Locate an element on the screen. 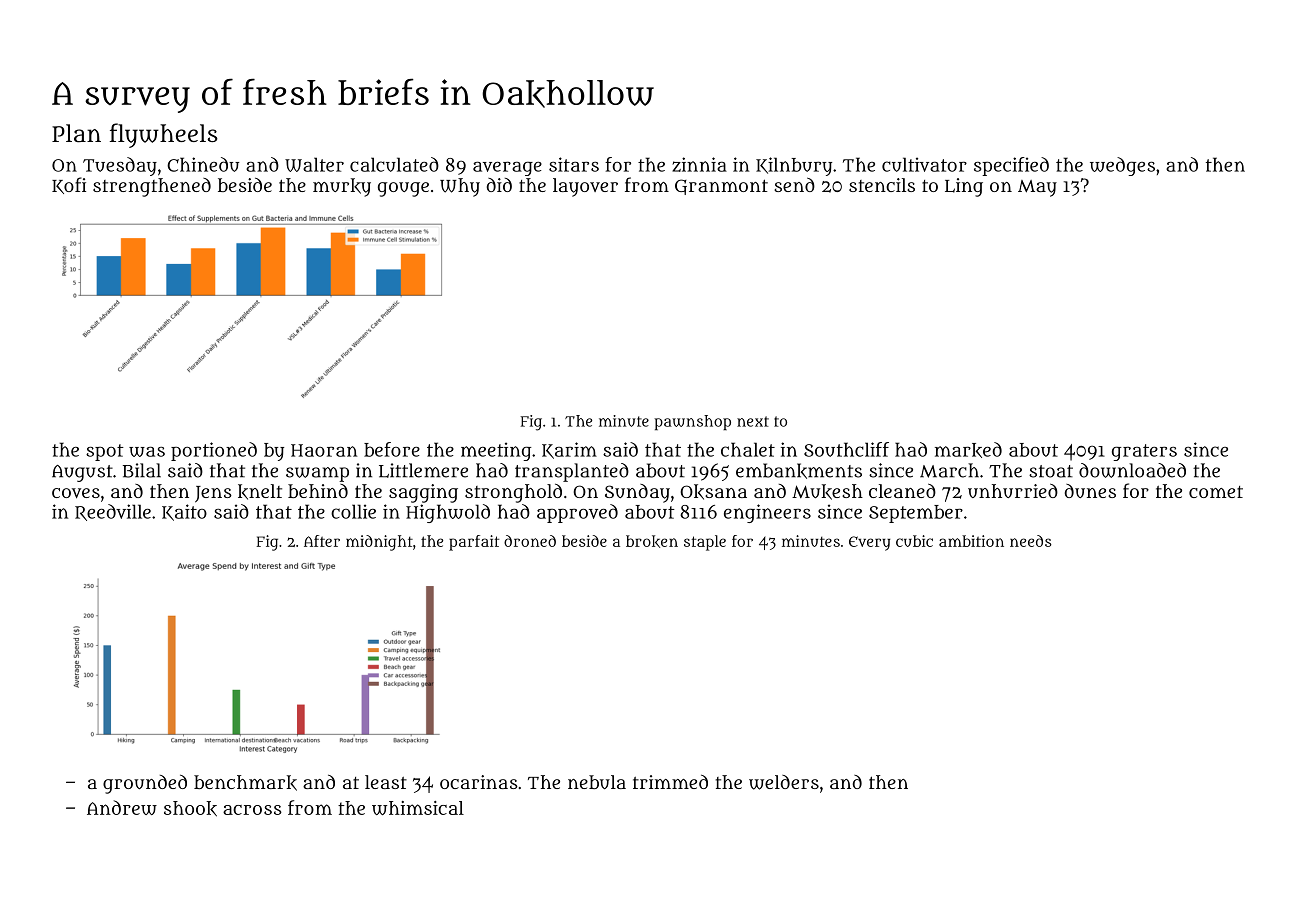 Image resolution: width=1308 pixels, height=924 pixels. layover is located at coordinates (585, 187).
